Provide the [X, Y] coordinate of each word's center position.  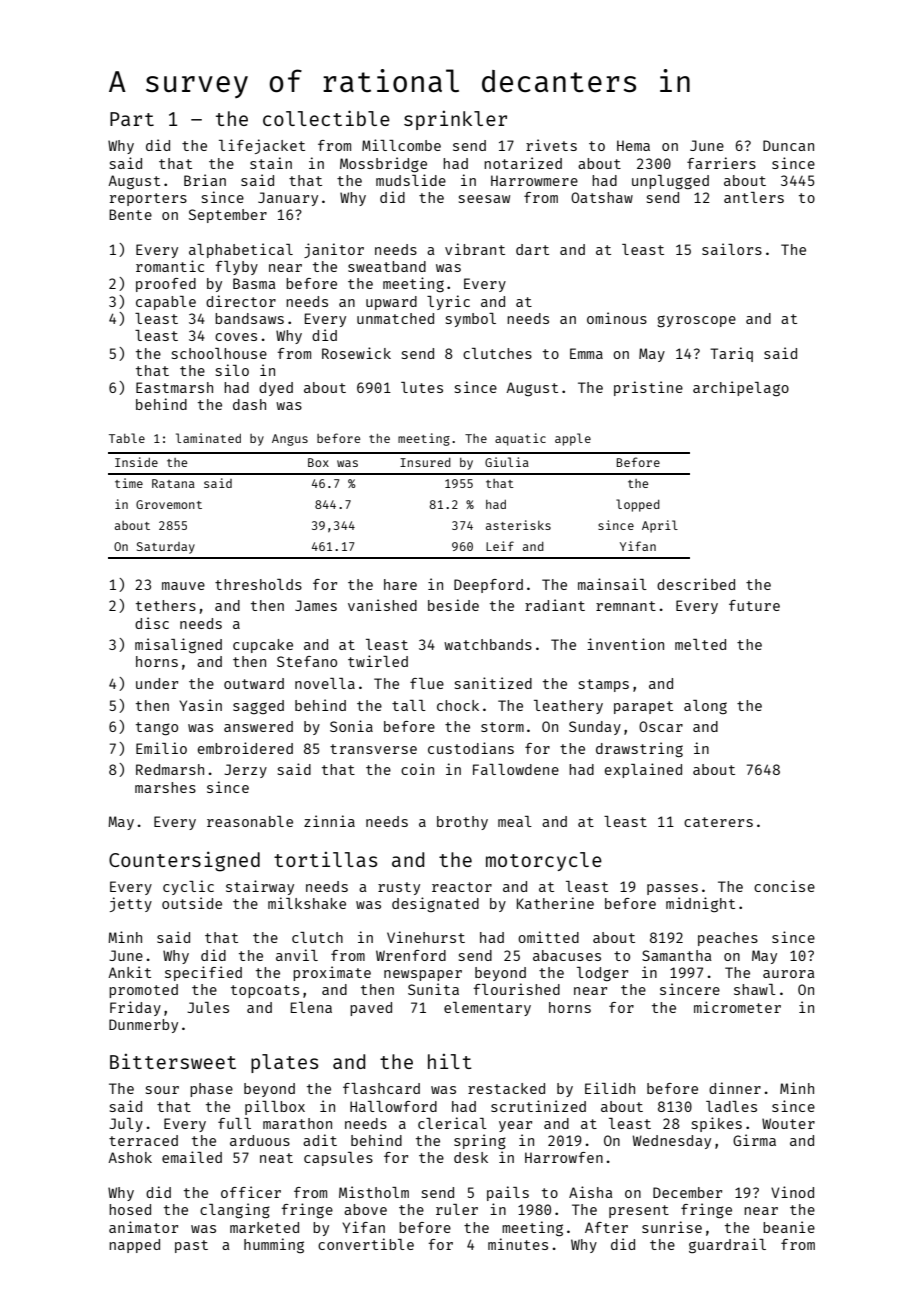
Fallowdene [516, 769]
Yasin [200, 705]
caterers [718, 822]
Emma [586, 353]
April [660, 526]
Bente [130, 214]
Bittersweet [173, 1061]
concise [784, 886]
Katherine [555, 903]
